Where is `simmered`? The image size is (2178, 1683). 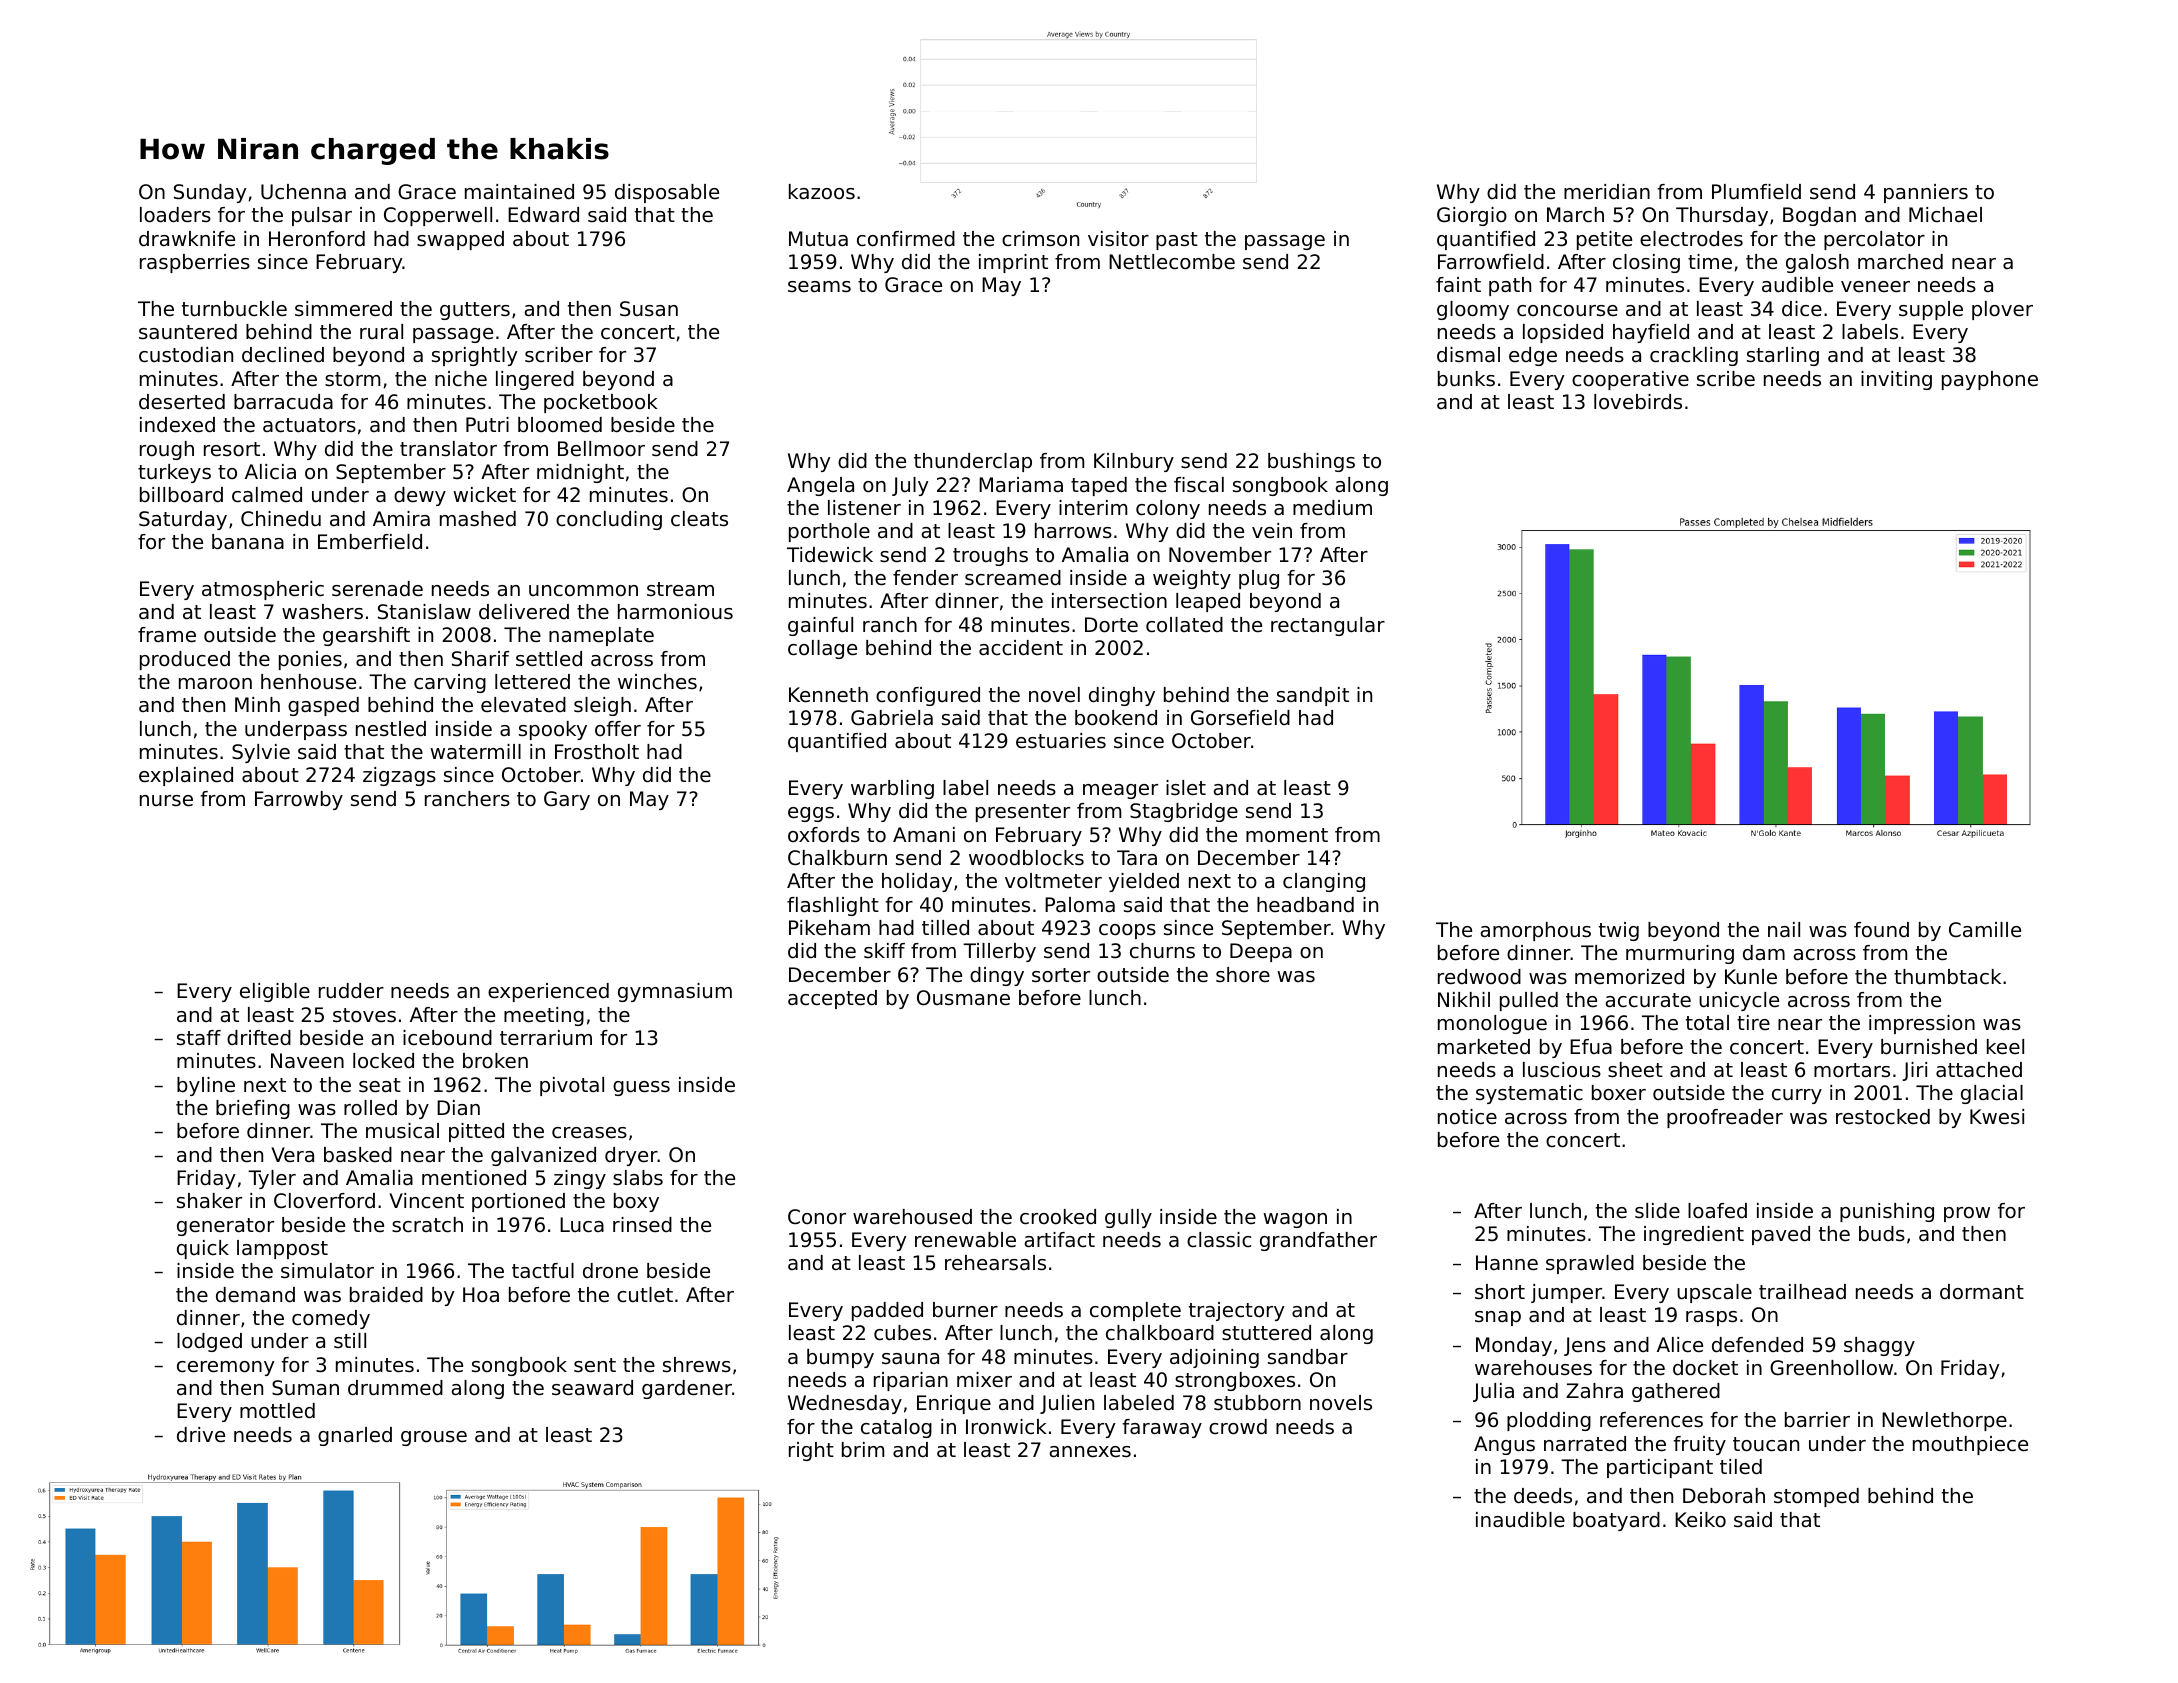 simmered is located at coordinates (343, 309).
